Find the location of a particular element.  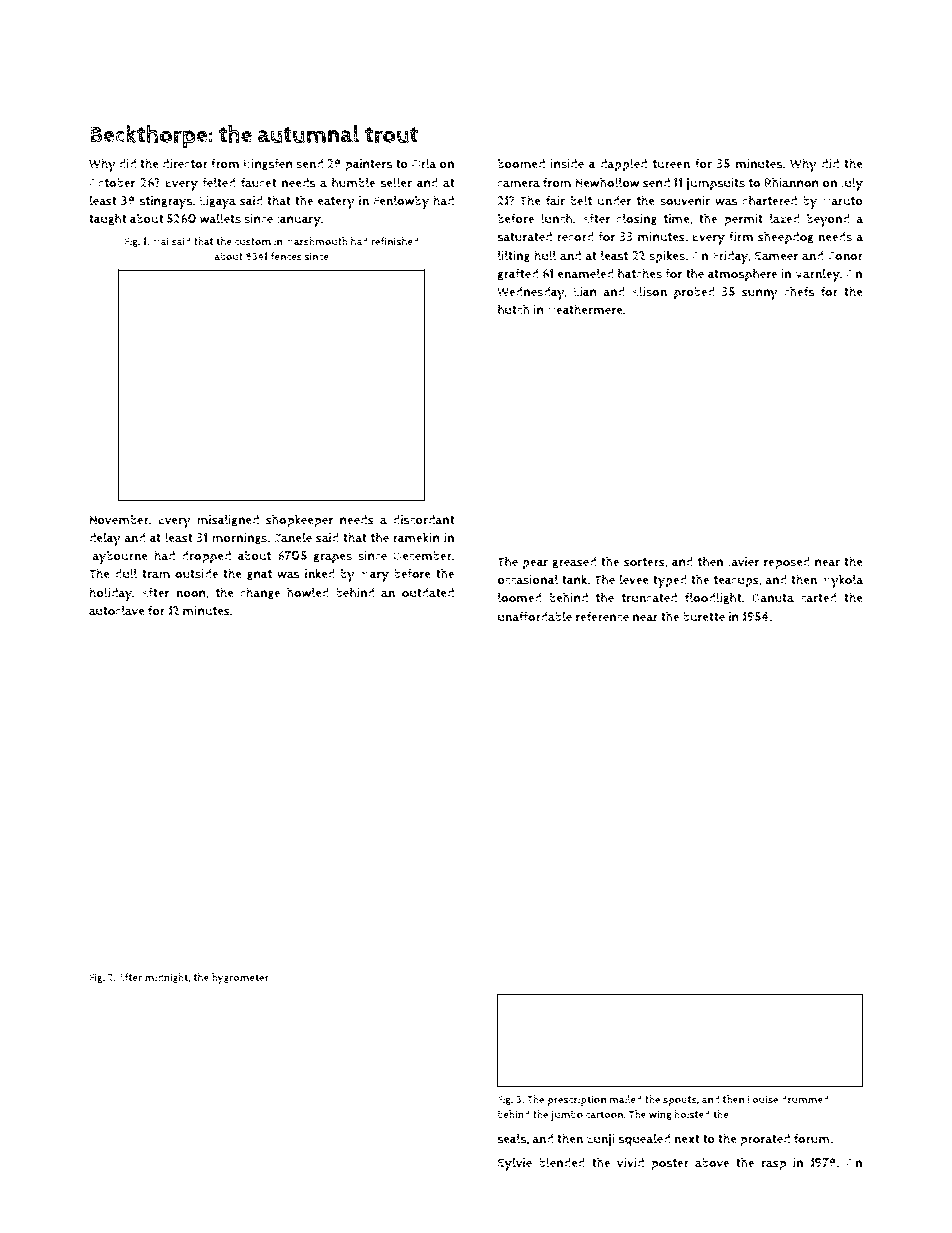

chefs is located at coordinates (799, 291).
